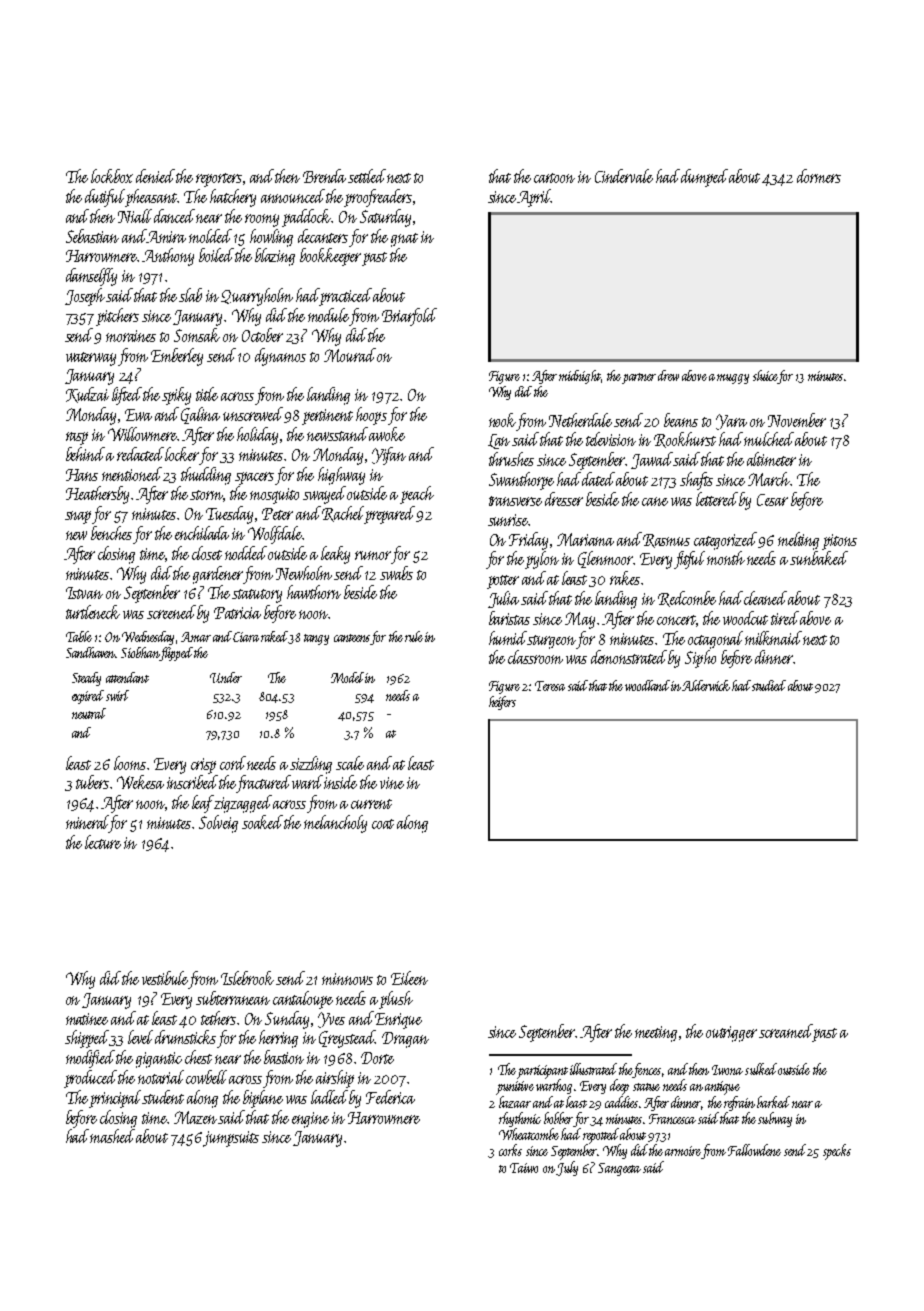  What do you see at coordinates (558, 1118) in the page?
I see `bobber` at bounding box center [558, 1118].
